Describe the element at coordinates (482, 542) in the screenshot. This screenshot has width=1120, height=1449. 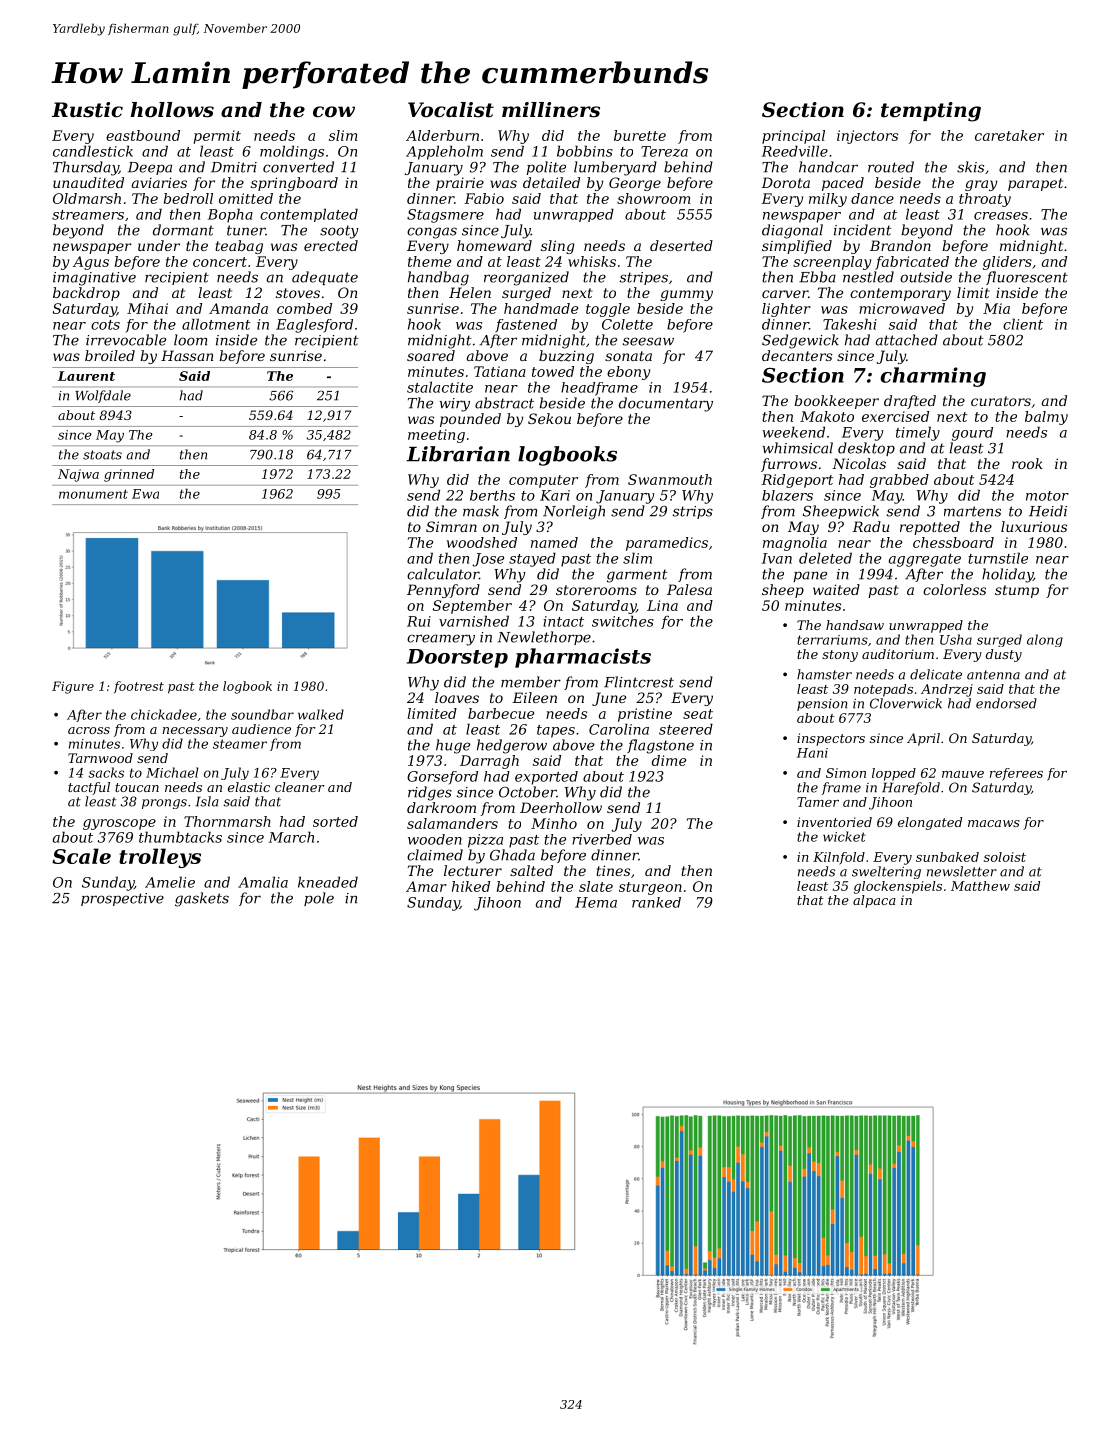
I see `woodshed` at that location.
